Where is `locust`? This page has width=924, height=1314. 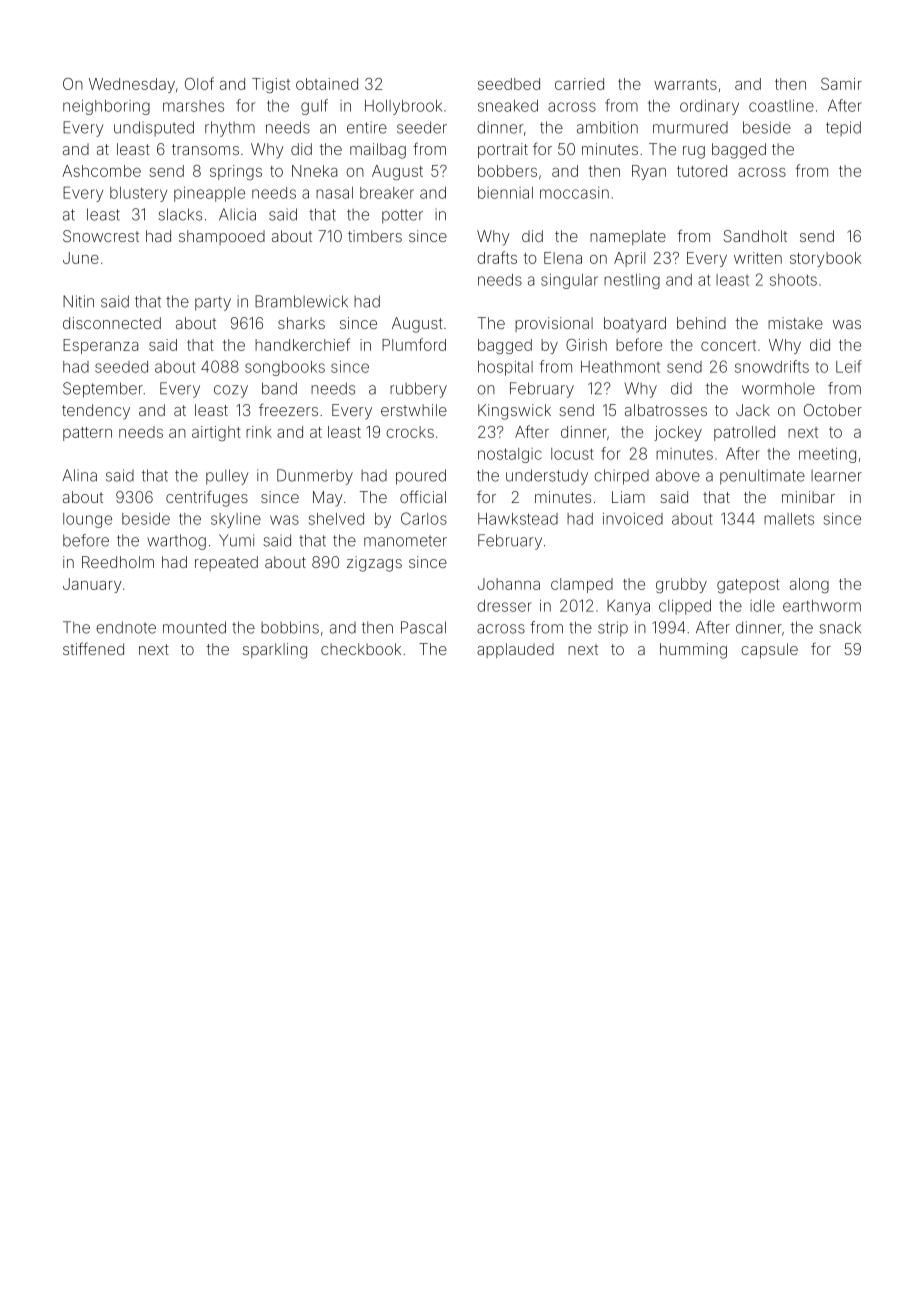
locust is located at coordinates (572, 454).
